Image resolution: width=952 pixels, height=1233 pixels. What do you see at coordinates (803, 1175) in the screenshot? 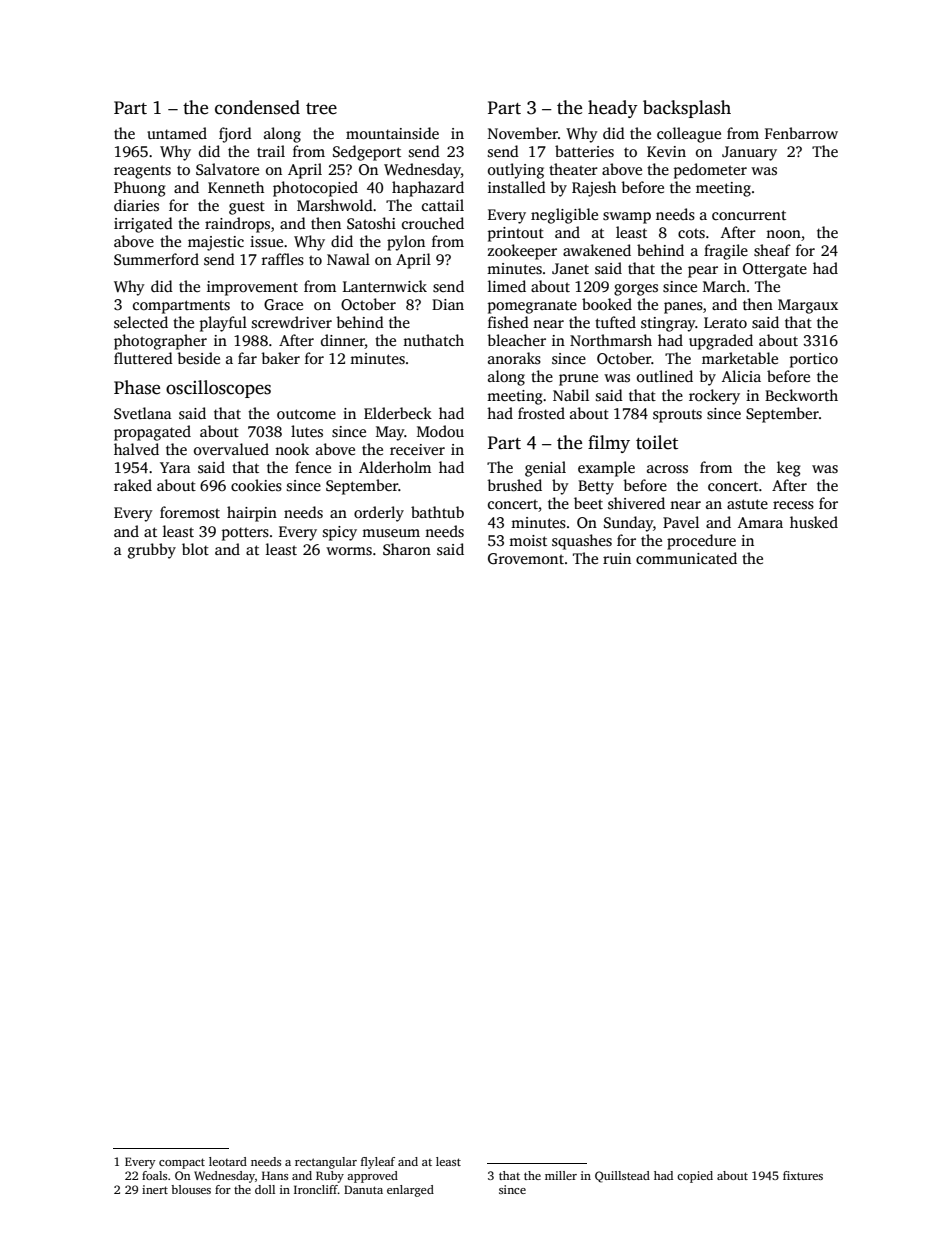
I see `fixtures` at bounding box center [803, 1175].
